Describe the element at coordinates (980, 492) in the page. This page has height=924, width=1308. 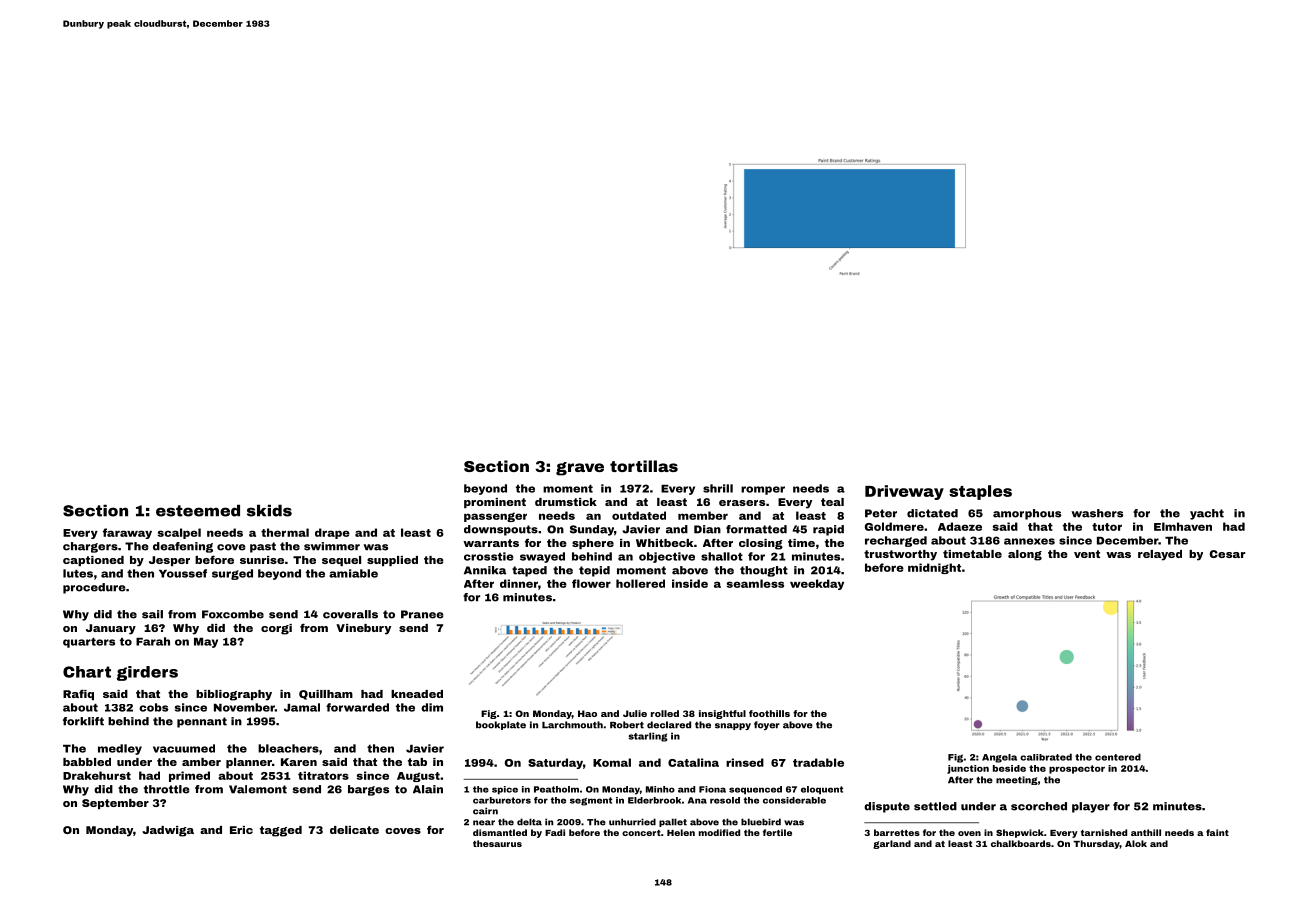
I see `staples` at that location.
